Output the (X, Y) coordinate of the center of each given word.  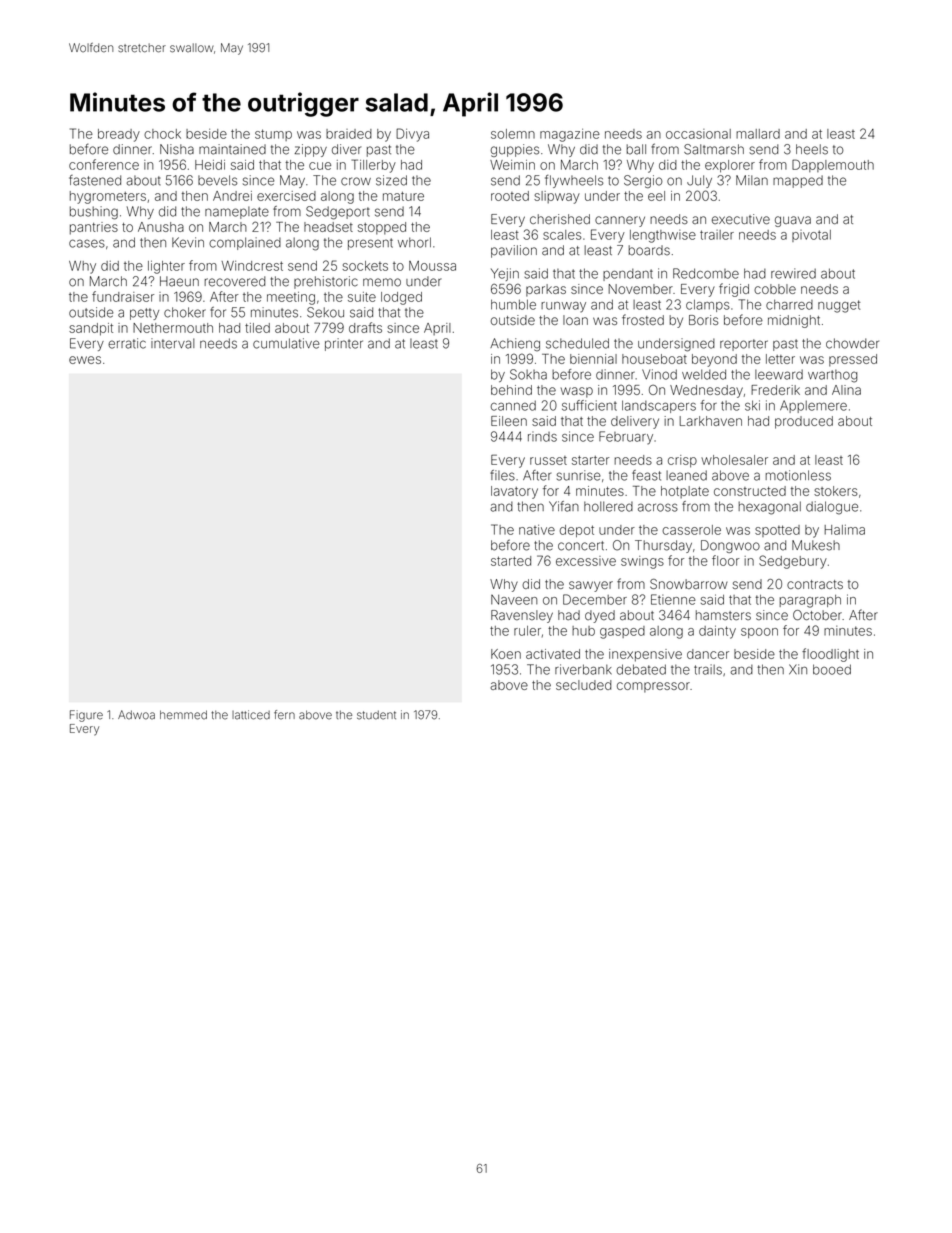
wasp (577, 392)
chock (162, 134)
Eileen (509, 421)
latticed (251, 715)
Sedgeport (338, 213)
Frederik (775, 390)
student (376, 715)
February (626, 438)
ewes (85, 360)
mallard (758, 134)
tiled (257, 328)
